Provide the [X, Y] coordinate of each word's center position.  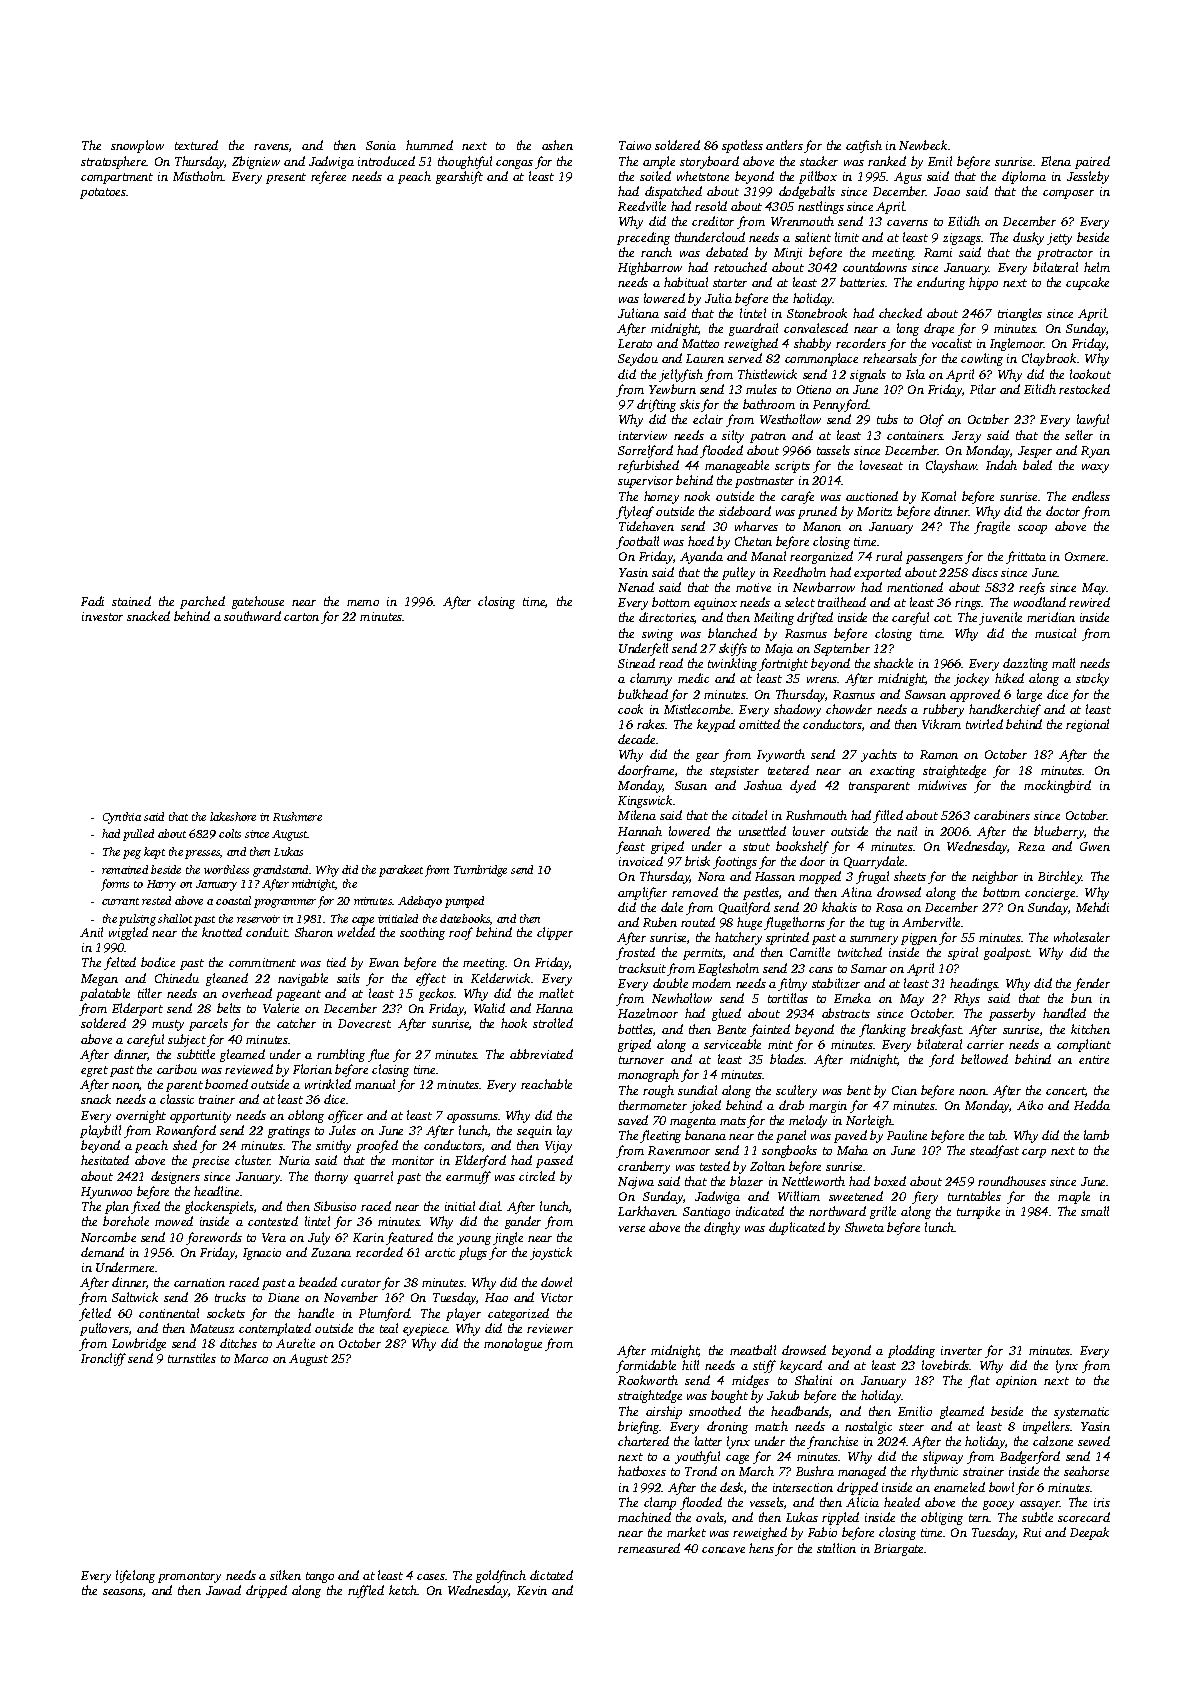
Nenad [636, 587]
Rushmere [297, 816]
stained [131, 601]
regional [1087, 725]
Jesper [1035, 452]
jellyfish [681, 375]
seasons [123, 1592]
